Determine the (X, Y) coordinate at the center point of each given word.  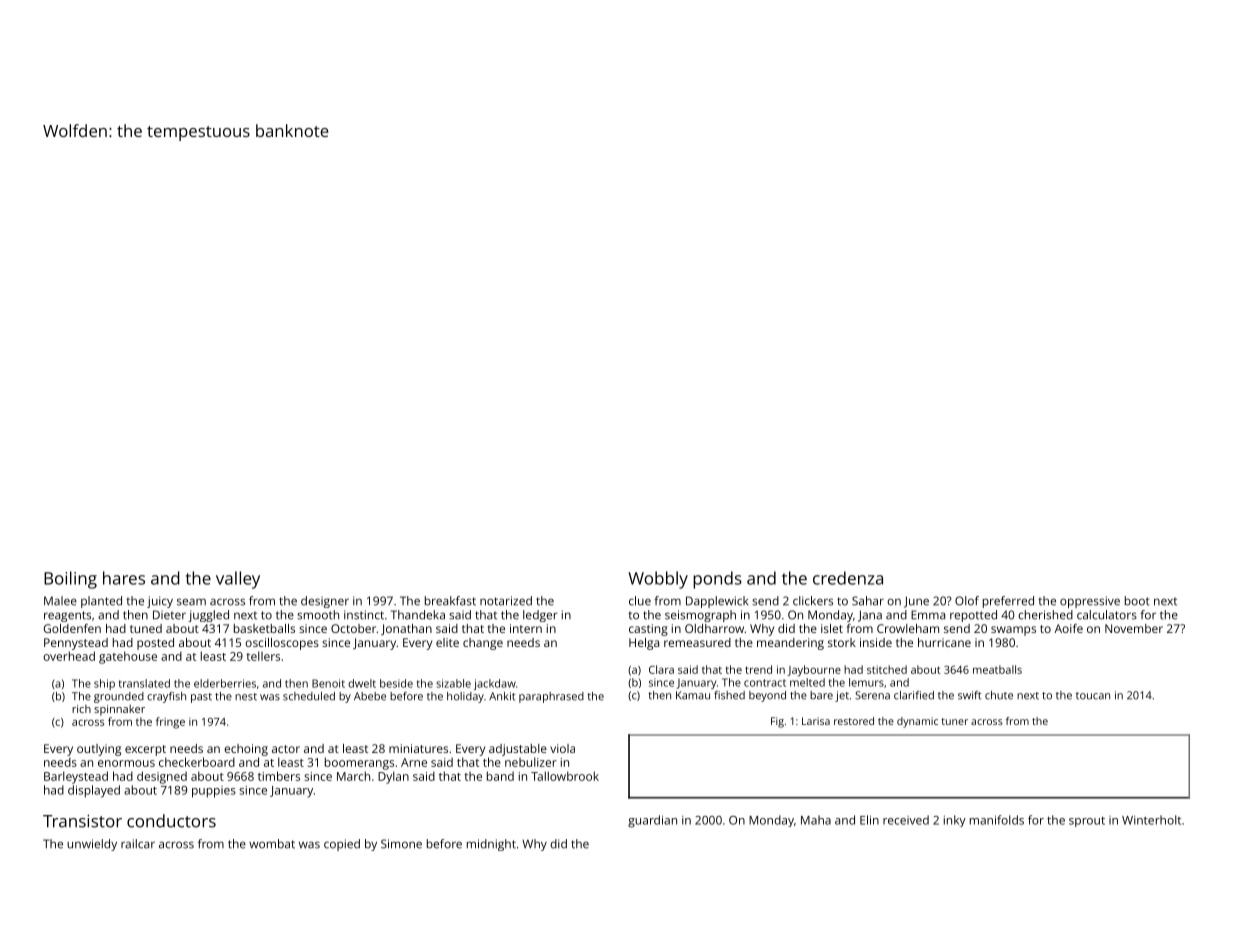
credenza (848, 578)
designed (162, 777)
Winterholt (1151, 820)
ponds (717, 580)
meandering (790, 644)
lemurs (866, 682)
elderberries (225, 683)
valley (238, 580)
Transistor (82, 821)
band (500, 776)
